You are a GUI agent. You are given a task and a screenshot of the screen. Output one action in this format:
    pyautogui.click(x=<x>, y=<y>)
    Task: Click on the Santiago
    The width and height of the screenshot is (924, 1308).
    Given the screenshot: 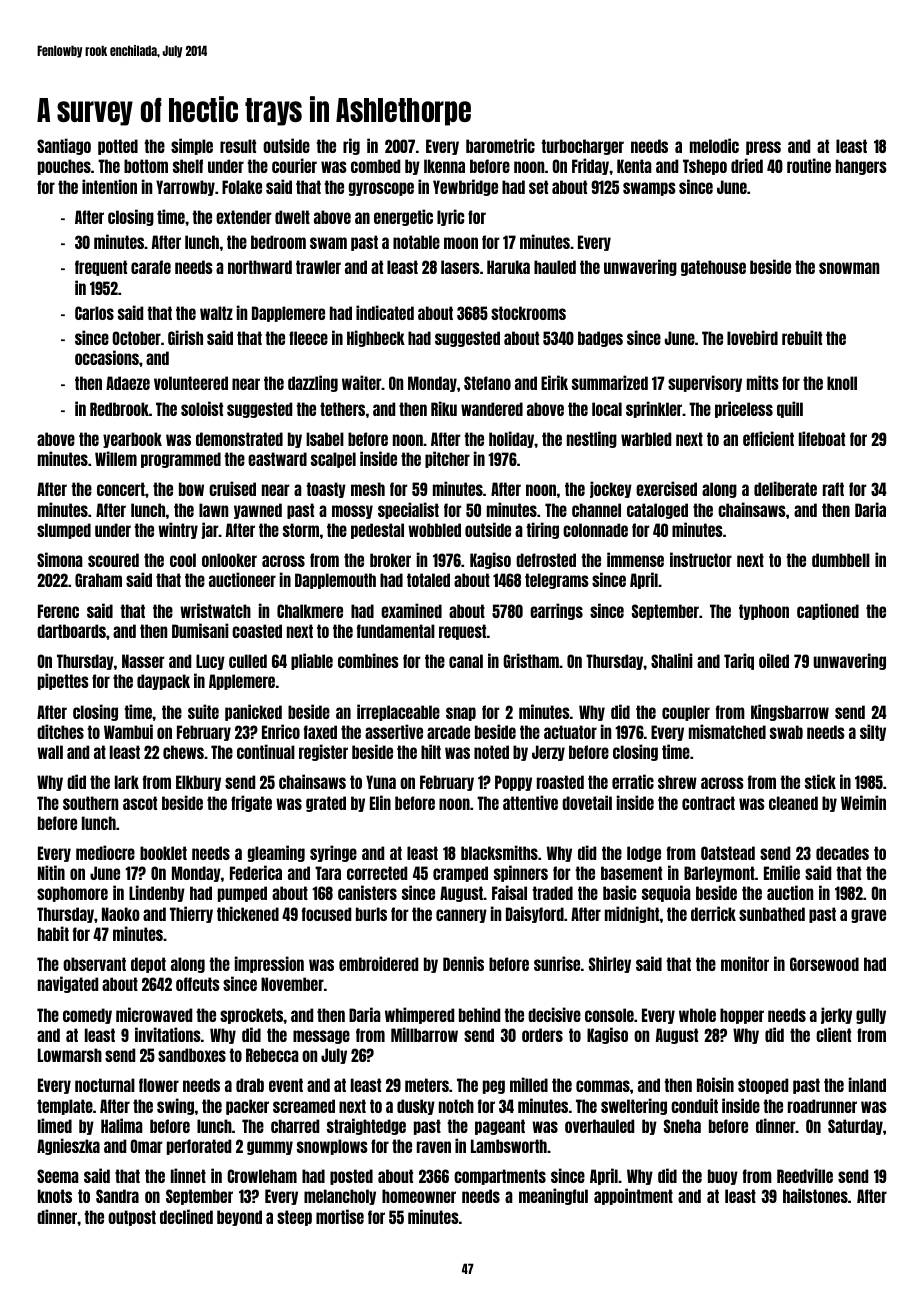 What is the action you would take?
    pyautogui.click(x=64, y=146)
